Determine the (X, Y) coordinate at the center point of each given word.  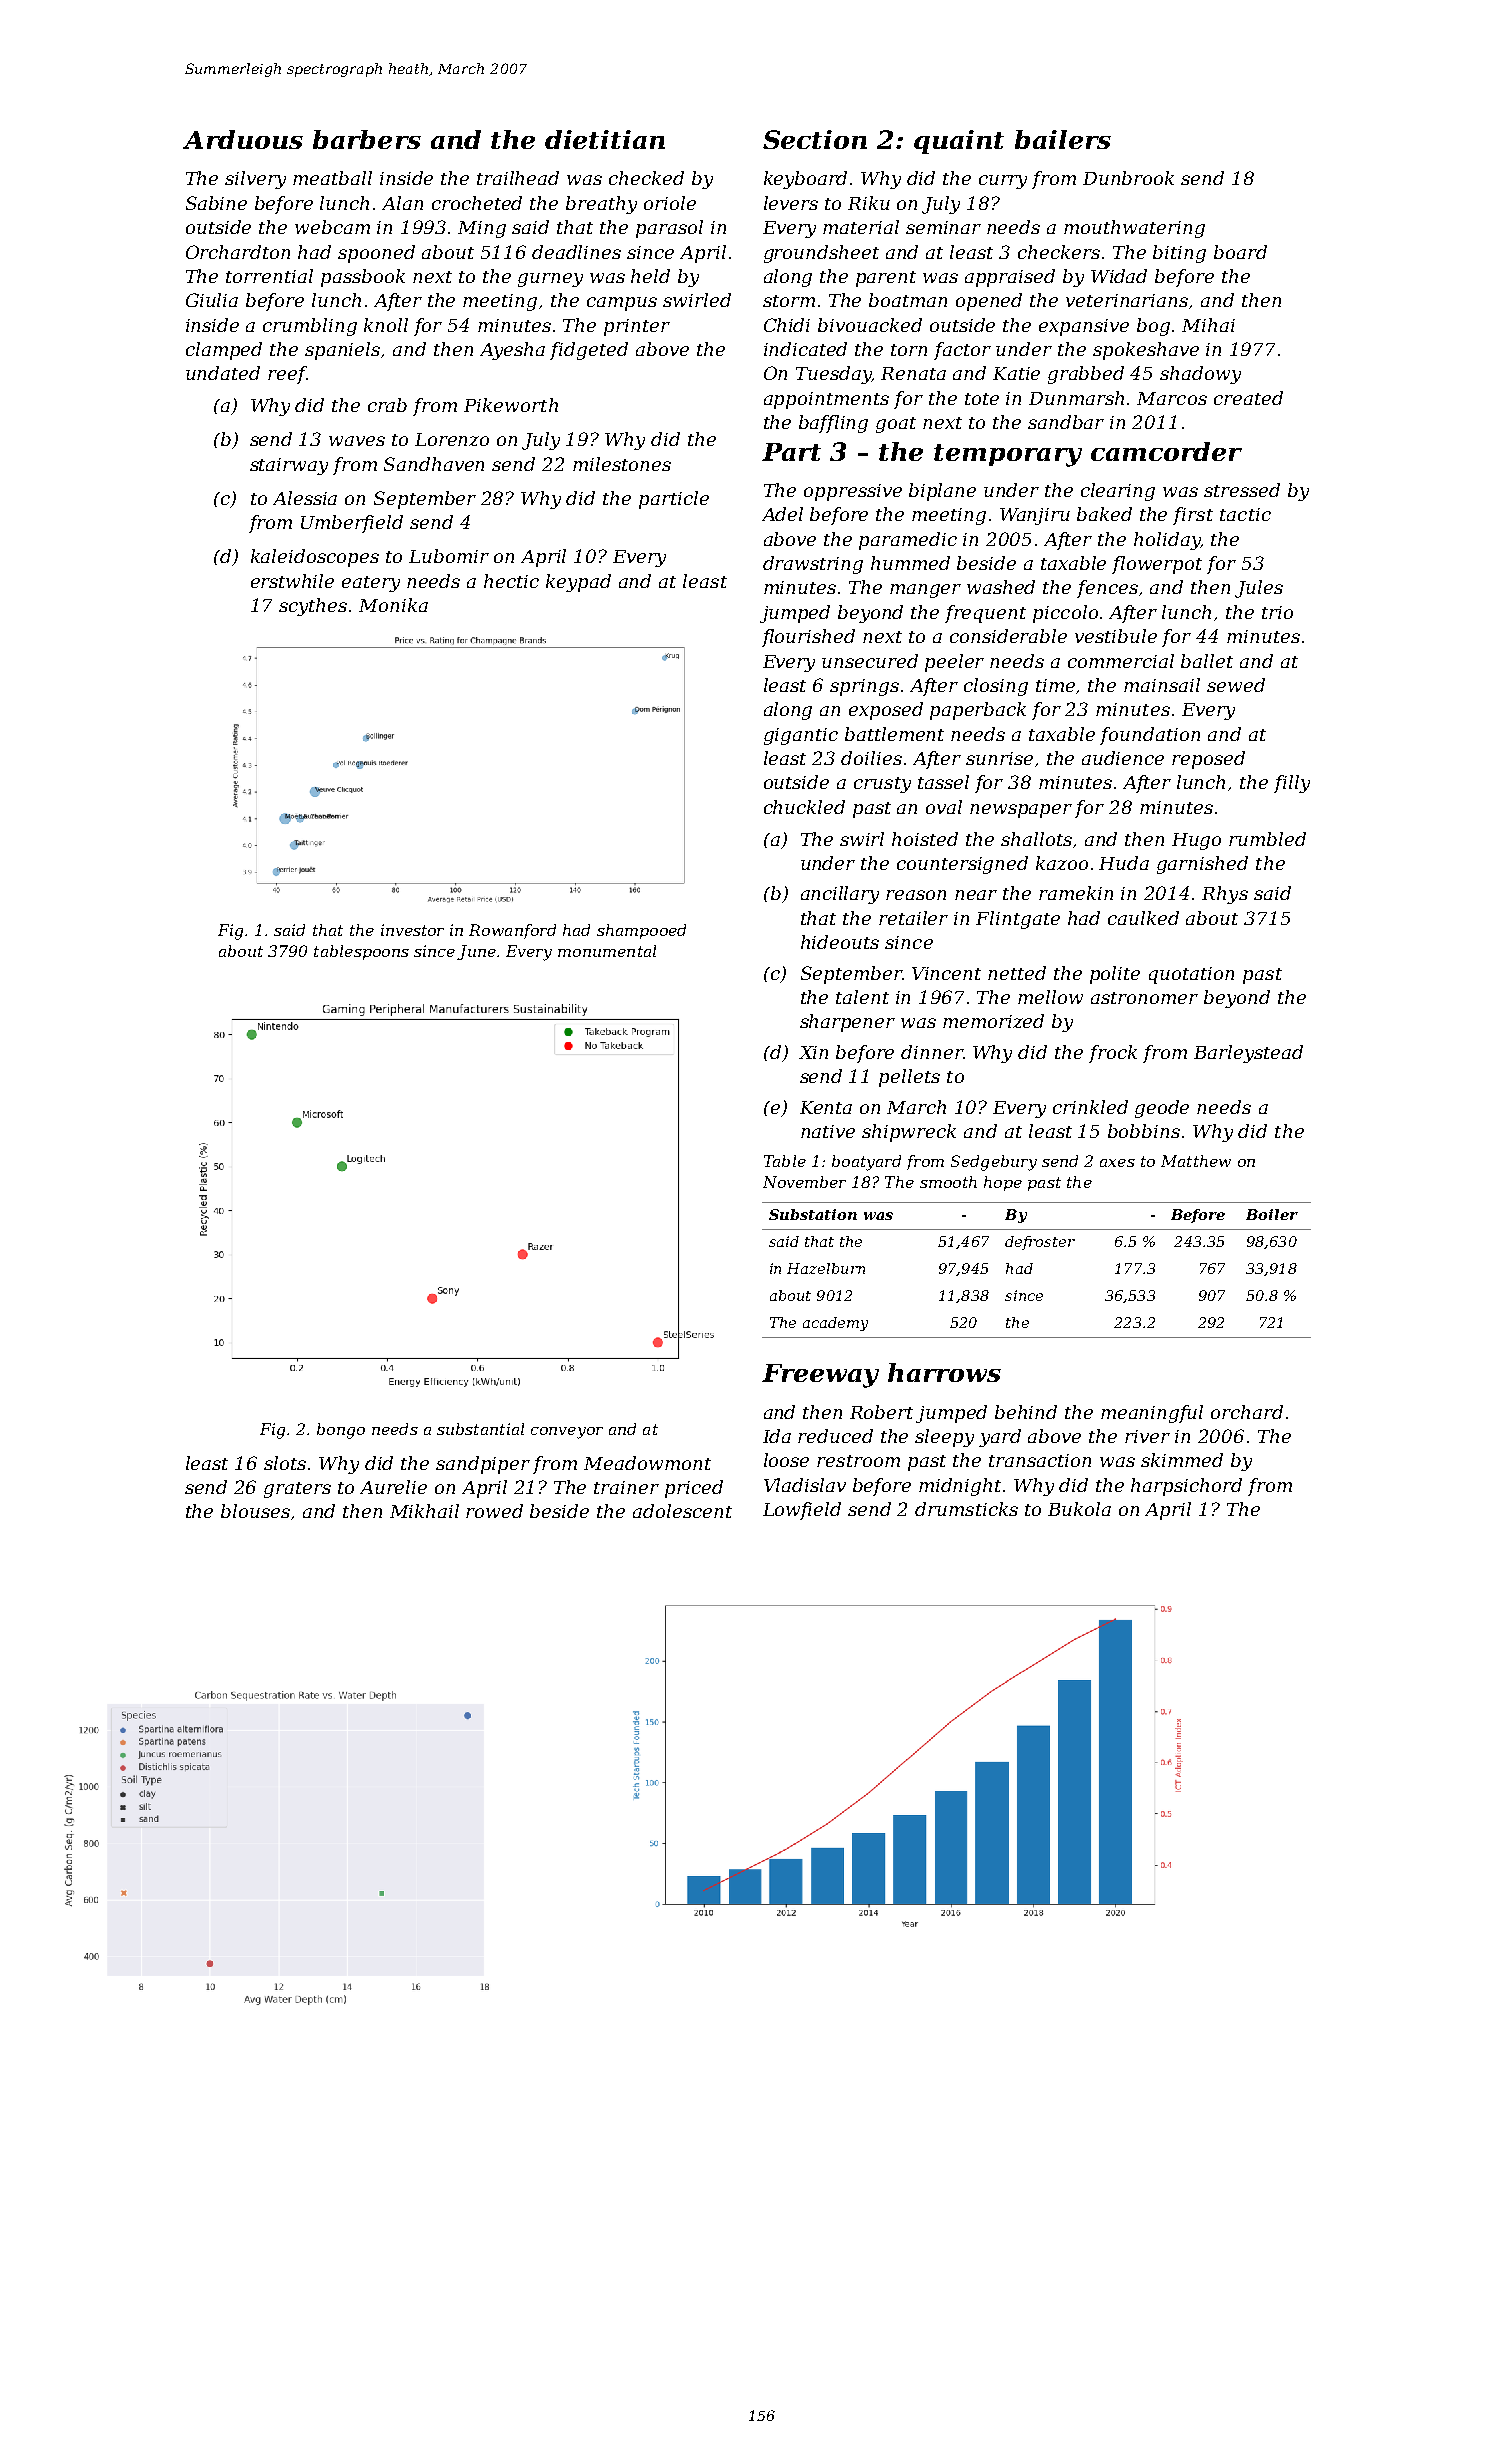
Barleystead (1248, 1054)
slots (285, 1463)
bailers (1063, 139)
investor (412, 930)
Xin (813, 1052)
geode (1162, 1109)
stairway (289, 466)
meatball (332, 178)
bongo (341, 1431)
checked (646, 178)
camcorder (1166, 451)
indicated (805, 349)
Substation (813, 1214)
